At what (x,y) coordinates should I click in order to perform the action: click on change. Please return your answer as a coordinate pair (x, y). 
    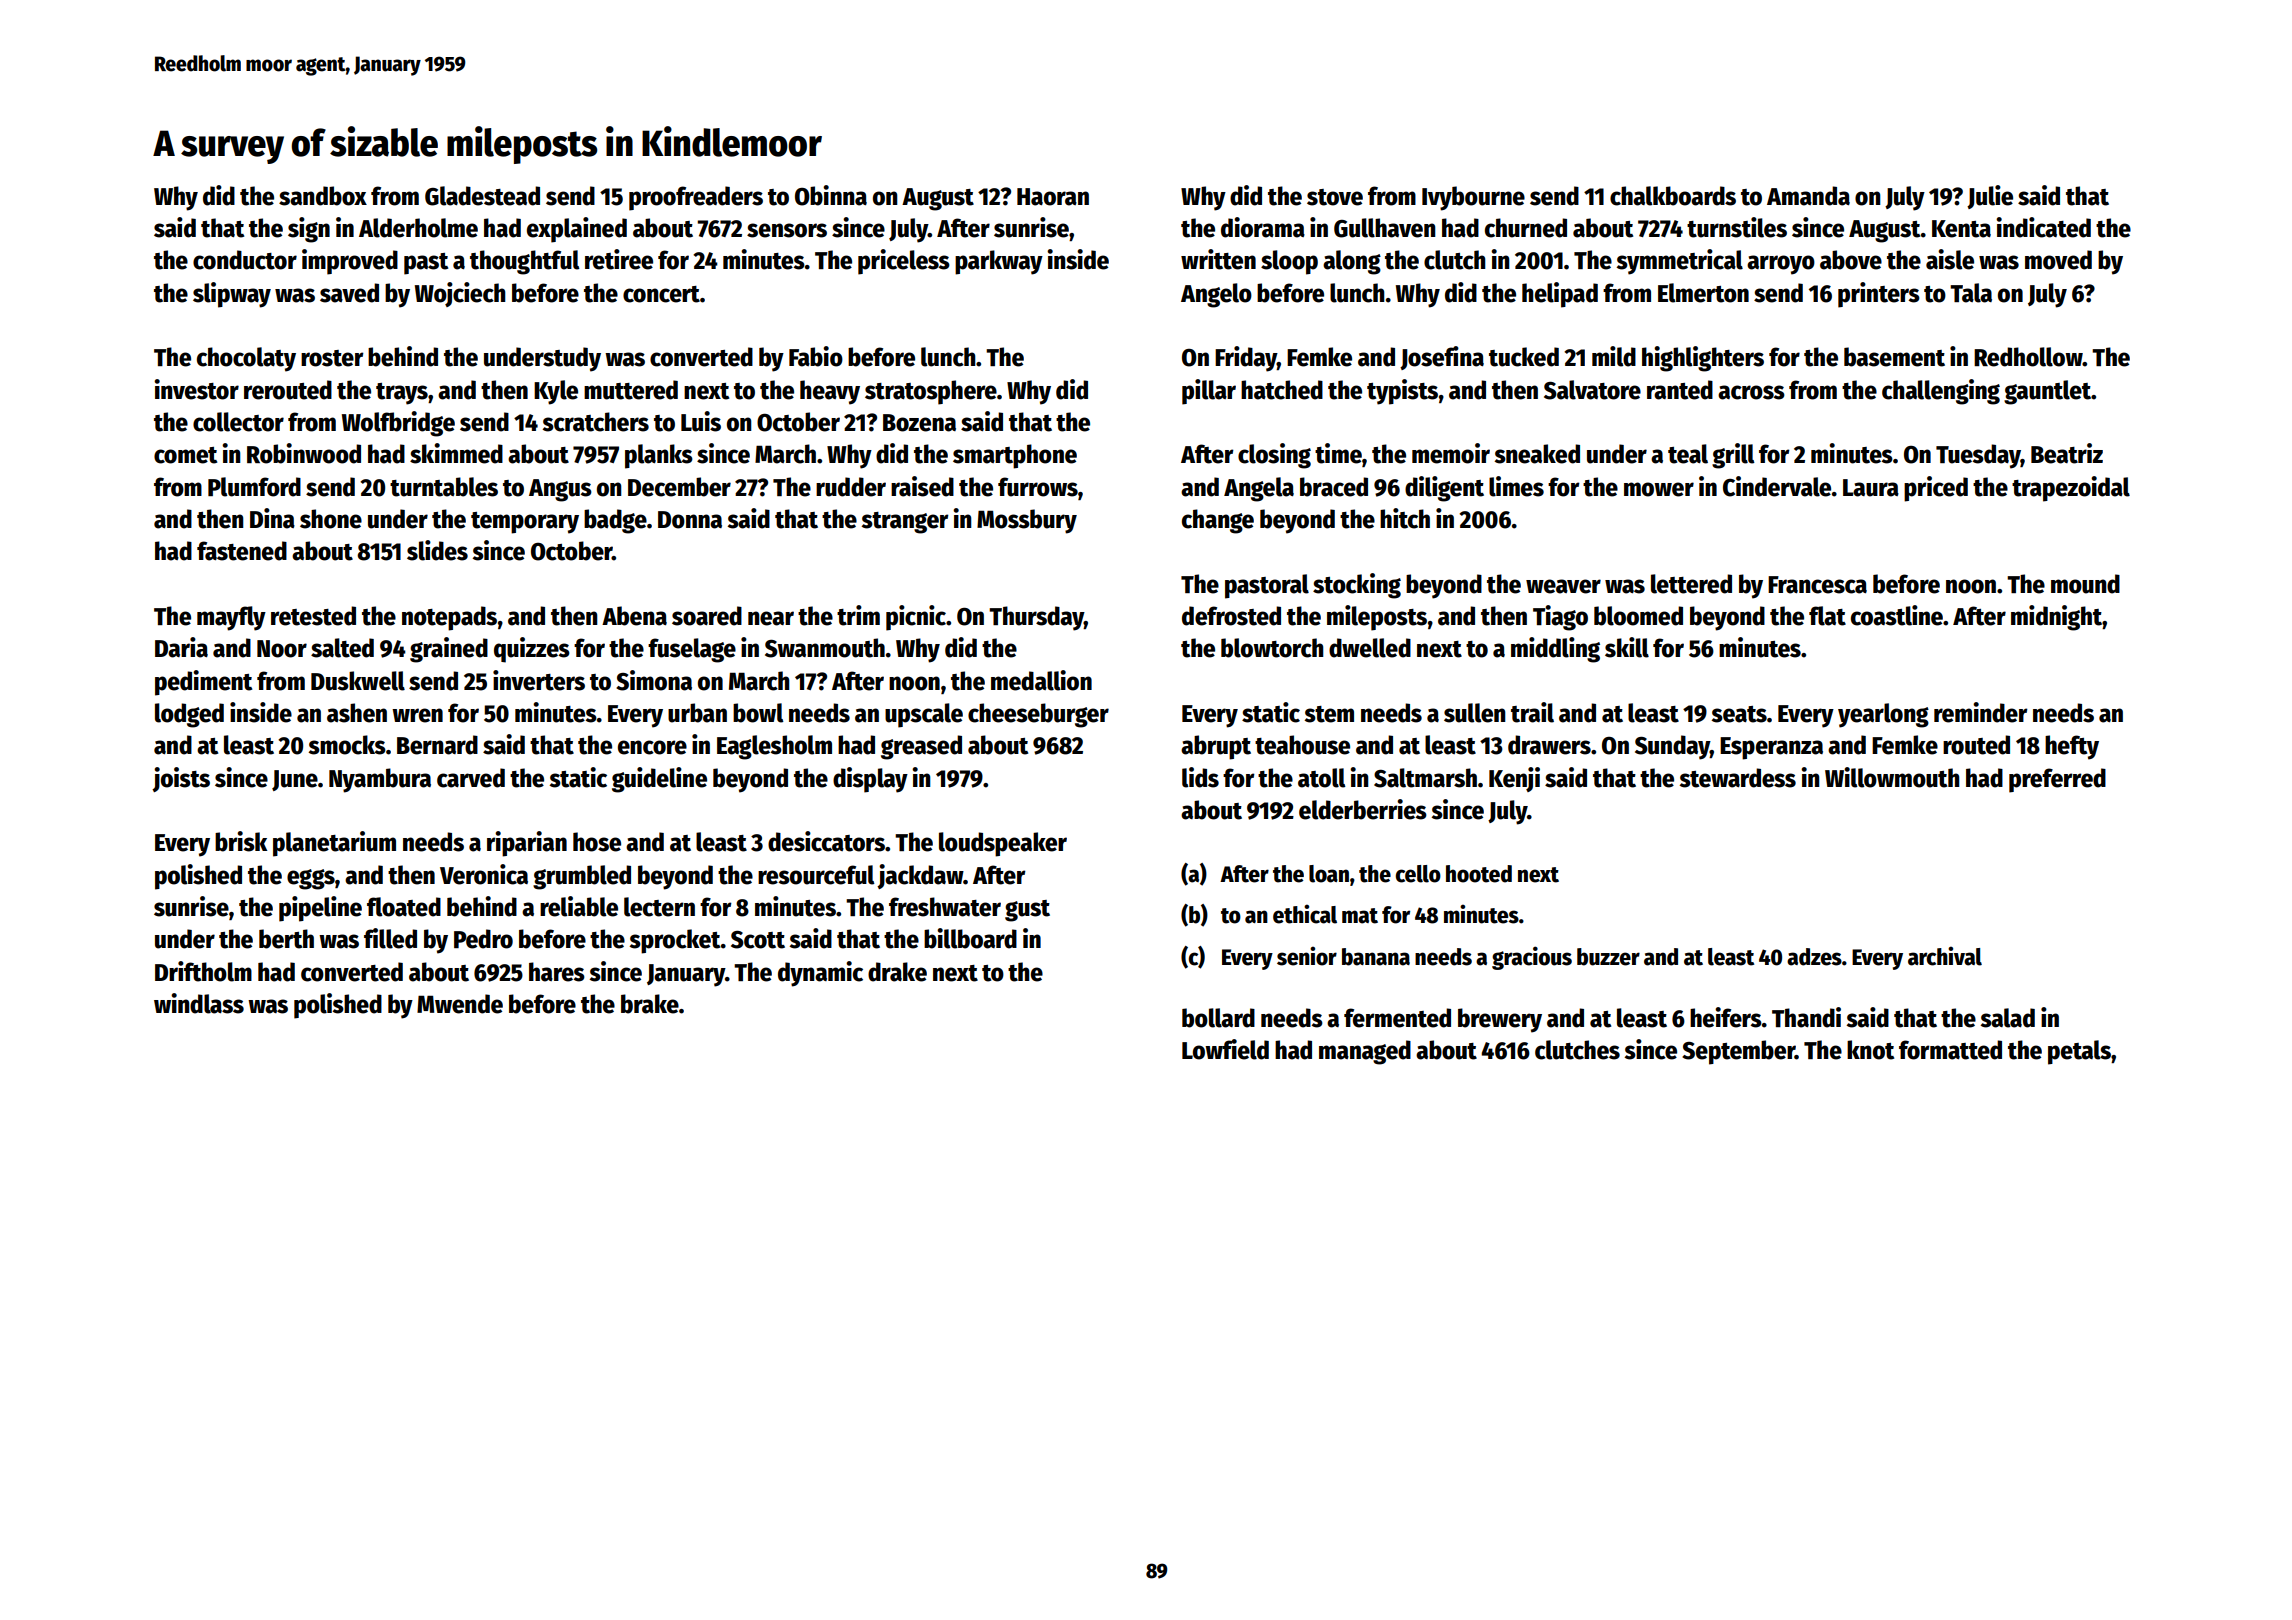
    Looking at the image, I should click on (1218, 521).
